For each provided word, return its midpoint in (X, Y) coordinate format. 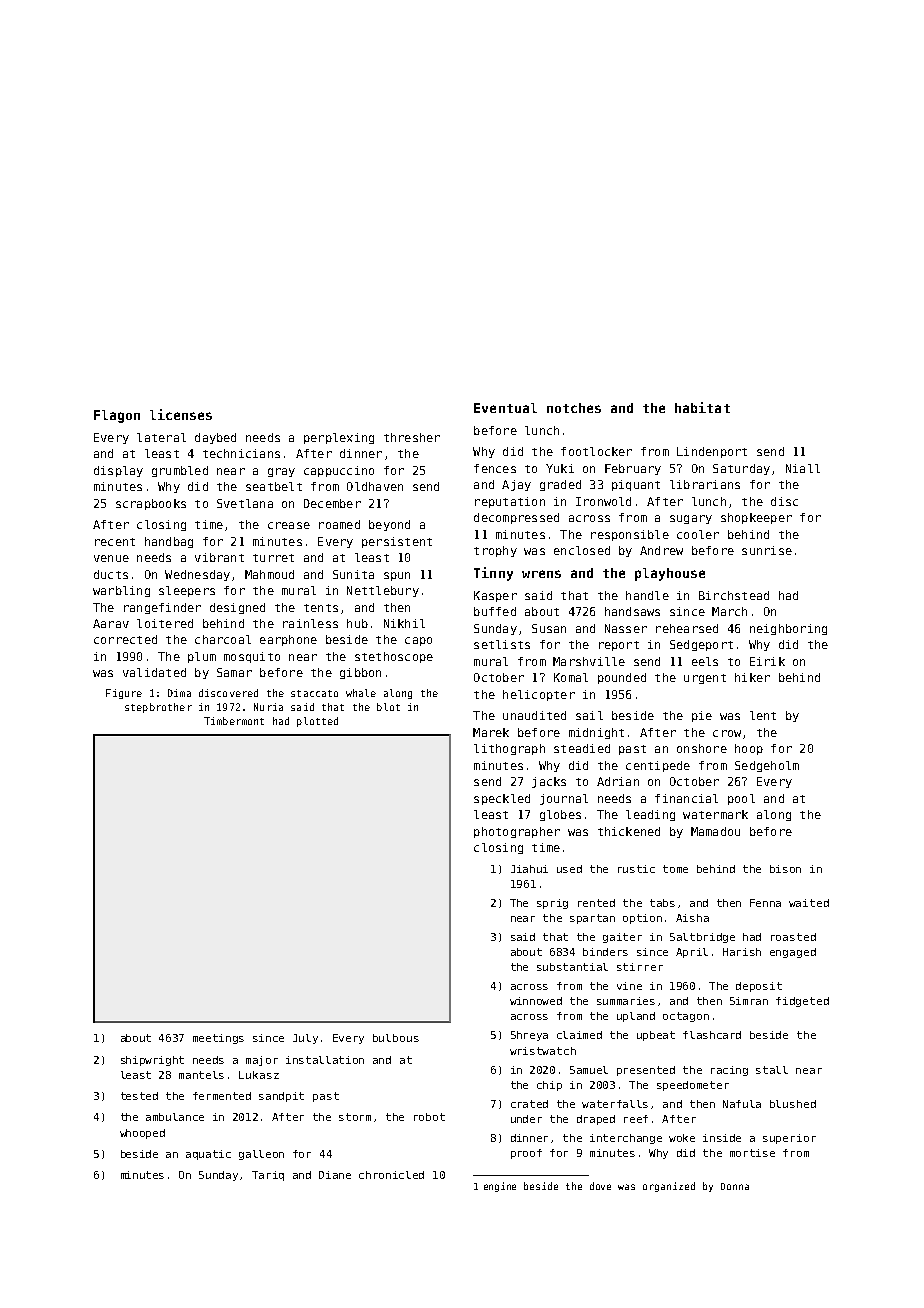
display (118, 471)
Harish (742, 952)
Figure (124, 694)
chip (549, 1086)
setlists (502, 644)
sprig (552, 904)
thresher (412, 437)
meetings (218, 1039)
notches (574, 408)
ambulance (175, 1117)
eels (705, 661)
